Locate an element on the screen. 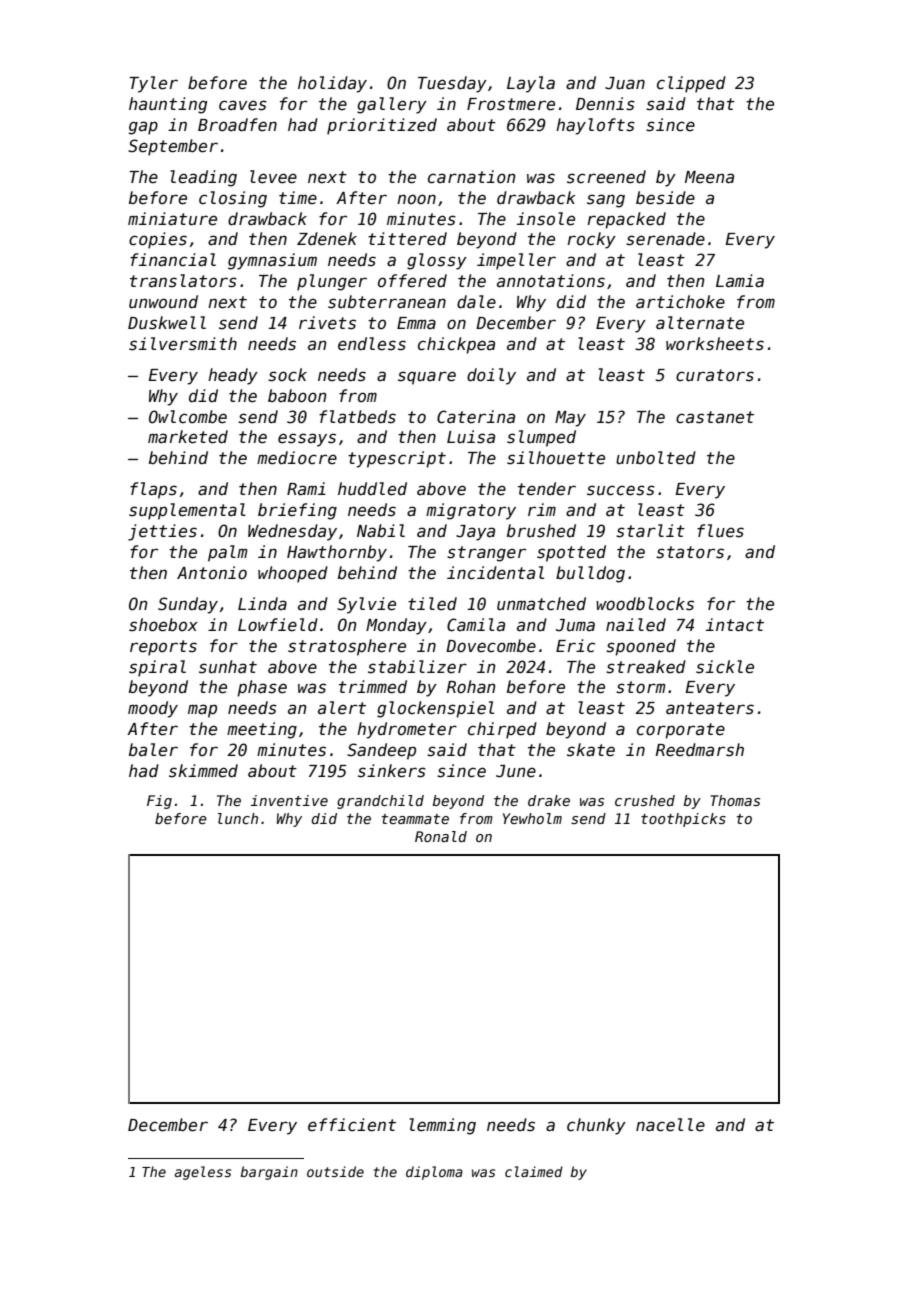 Image resolution: width=908 pixels, height=1316 pixels. claimed is located at coordinates (534, 1171).
